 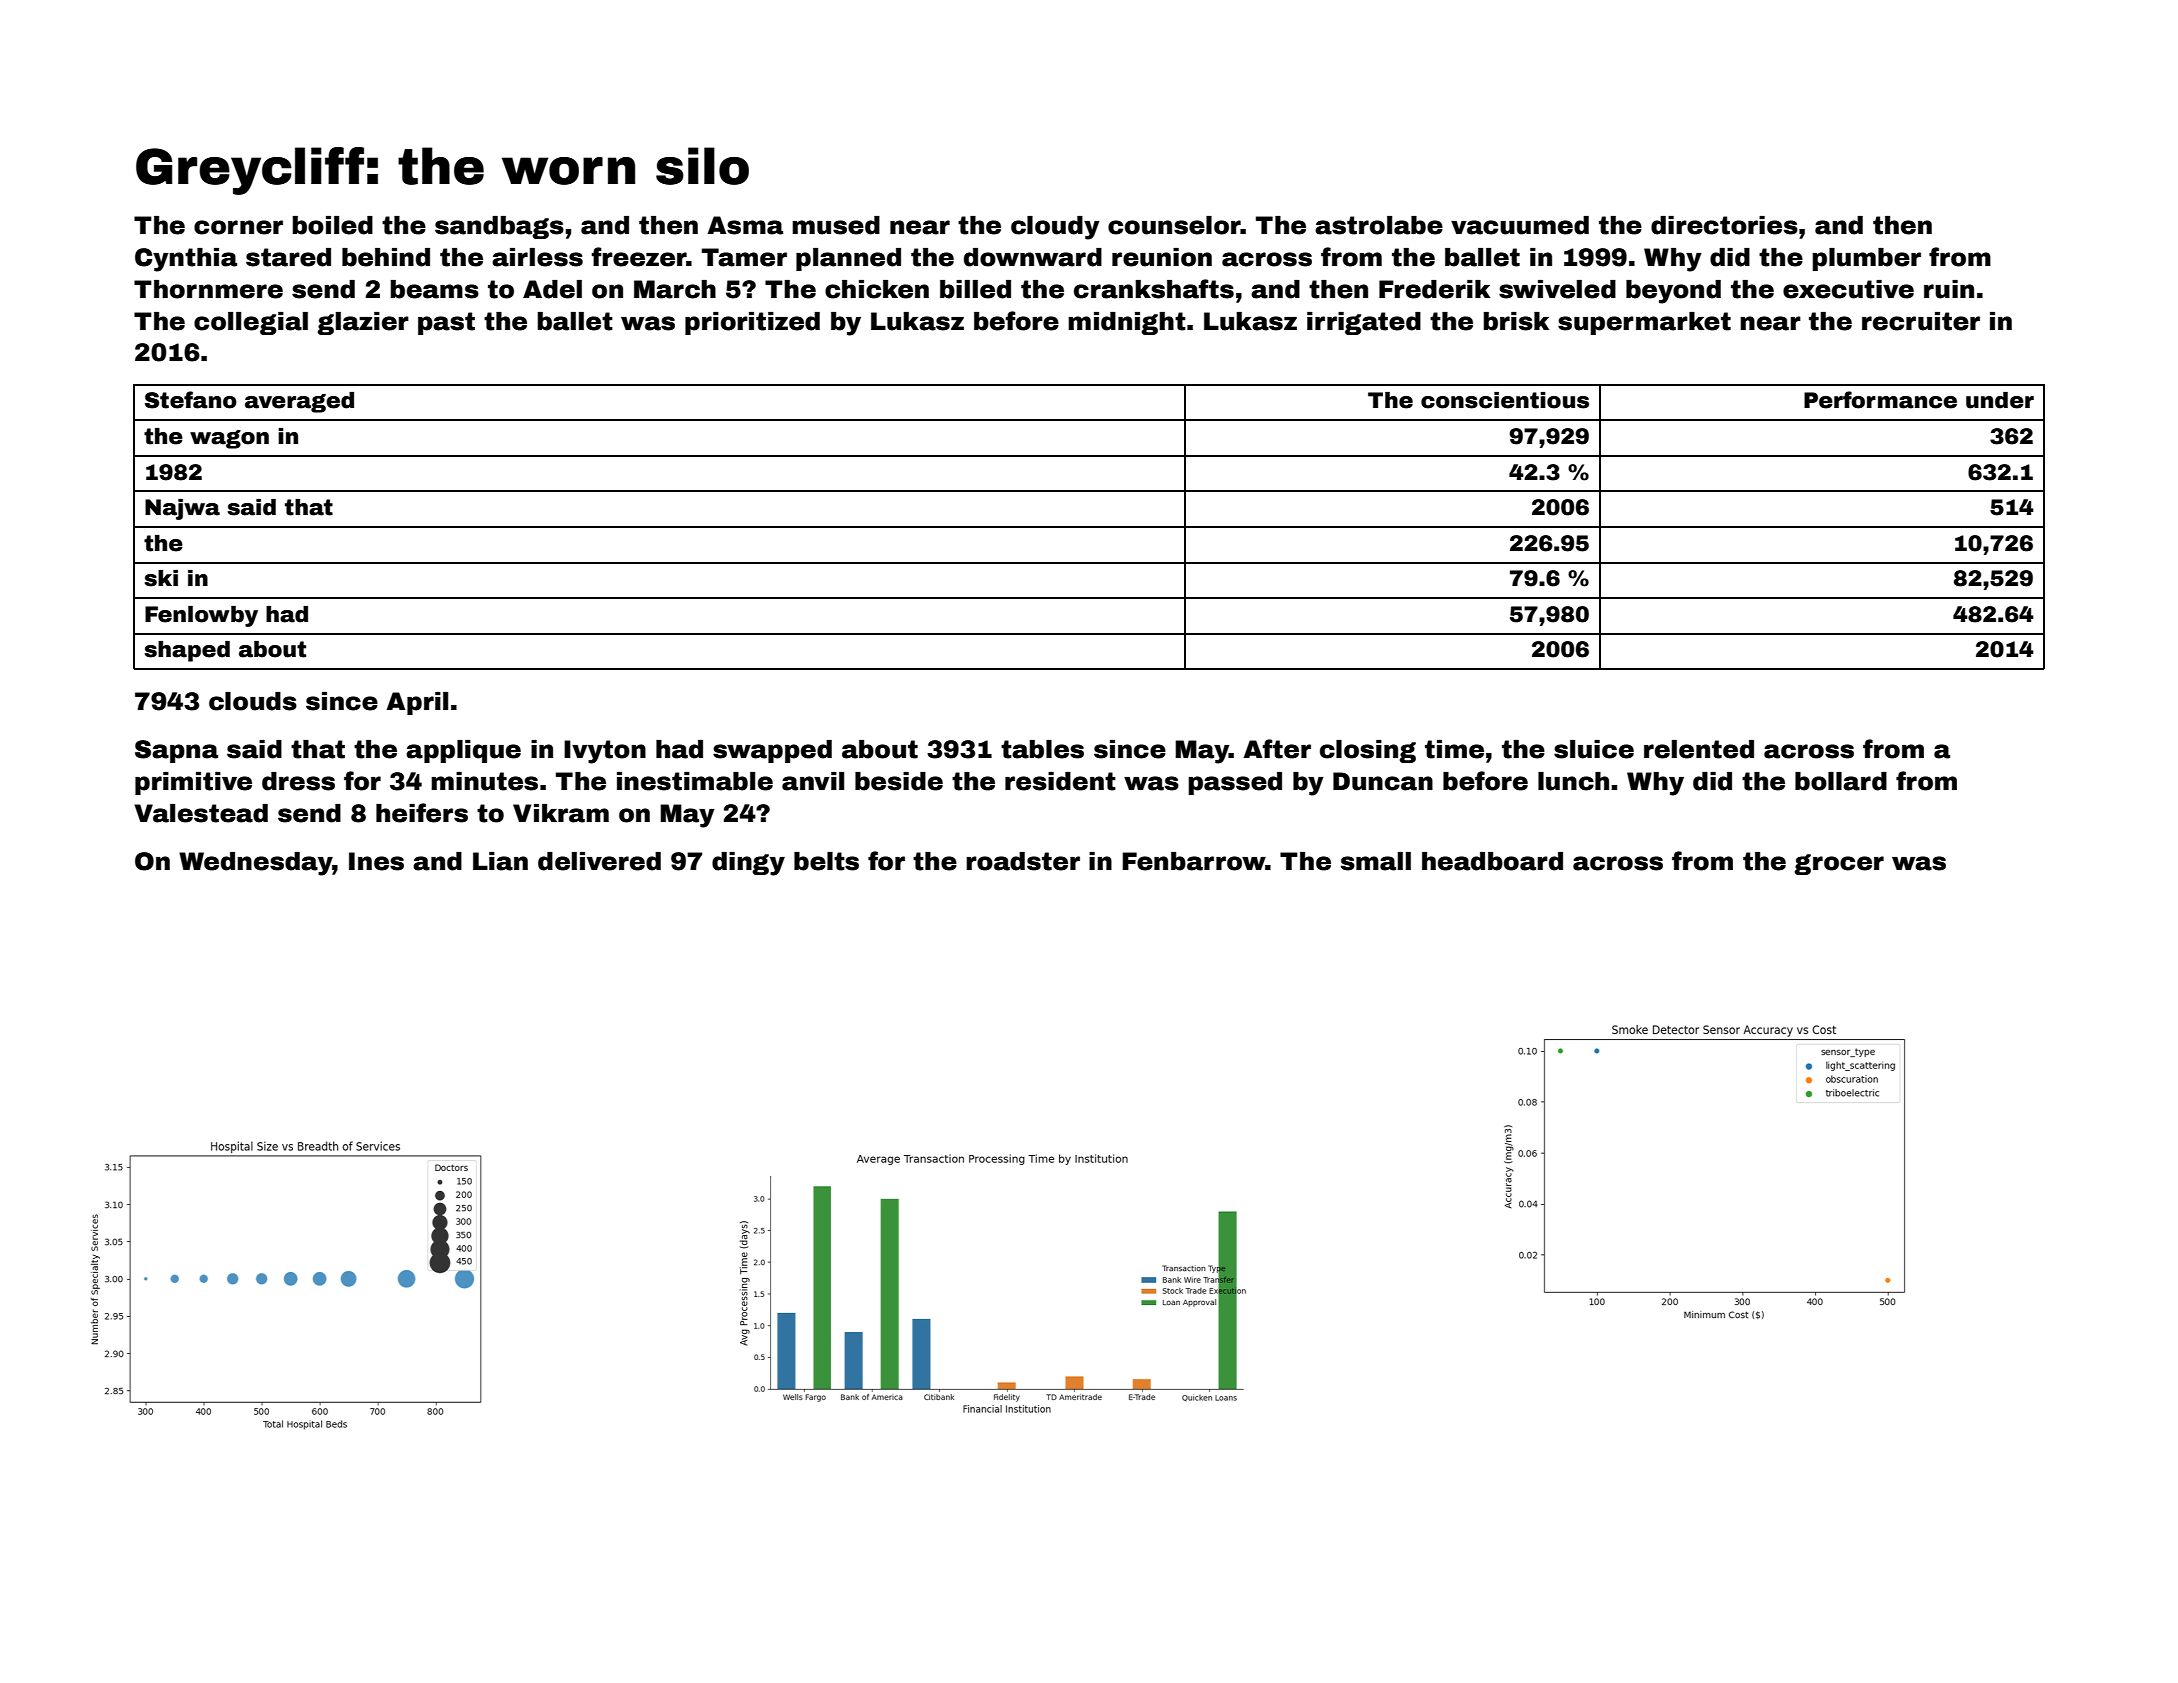 I want to click on resident, so click(x=1060, y=781).
